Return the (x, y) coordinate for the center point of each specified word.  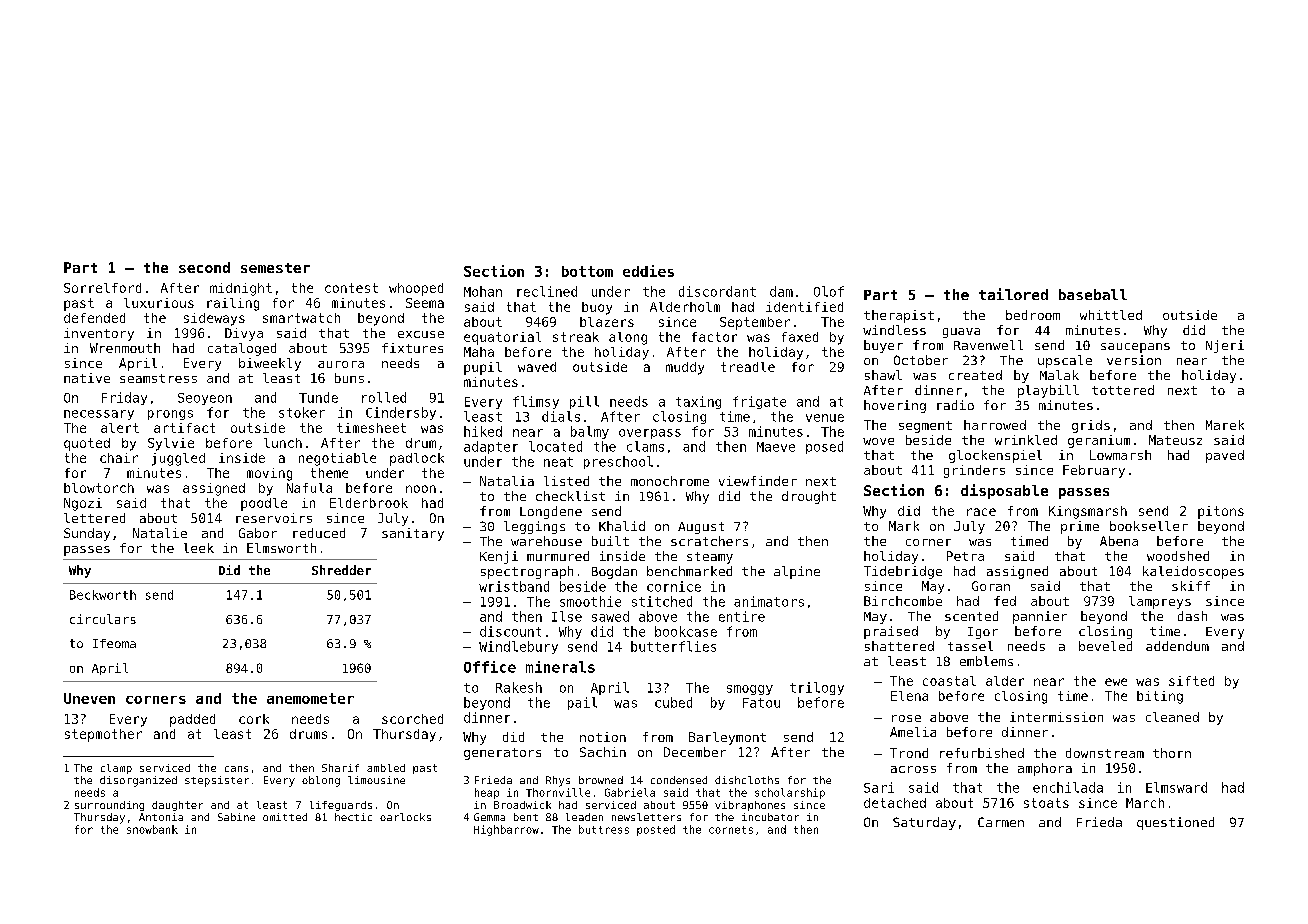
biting (1160, 697)
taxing (698, 402)
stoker (302, 412)
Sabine (236, 817)
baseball (1093, 294)
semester (275, 268)
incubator (770, 817)
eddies (648, 271)
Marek (1225, 425)
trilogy (817, 688)
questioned (1175, 823)
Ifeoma (114, 643)
